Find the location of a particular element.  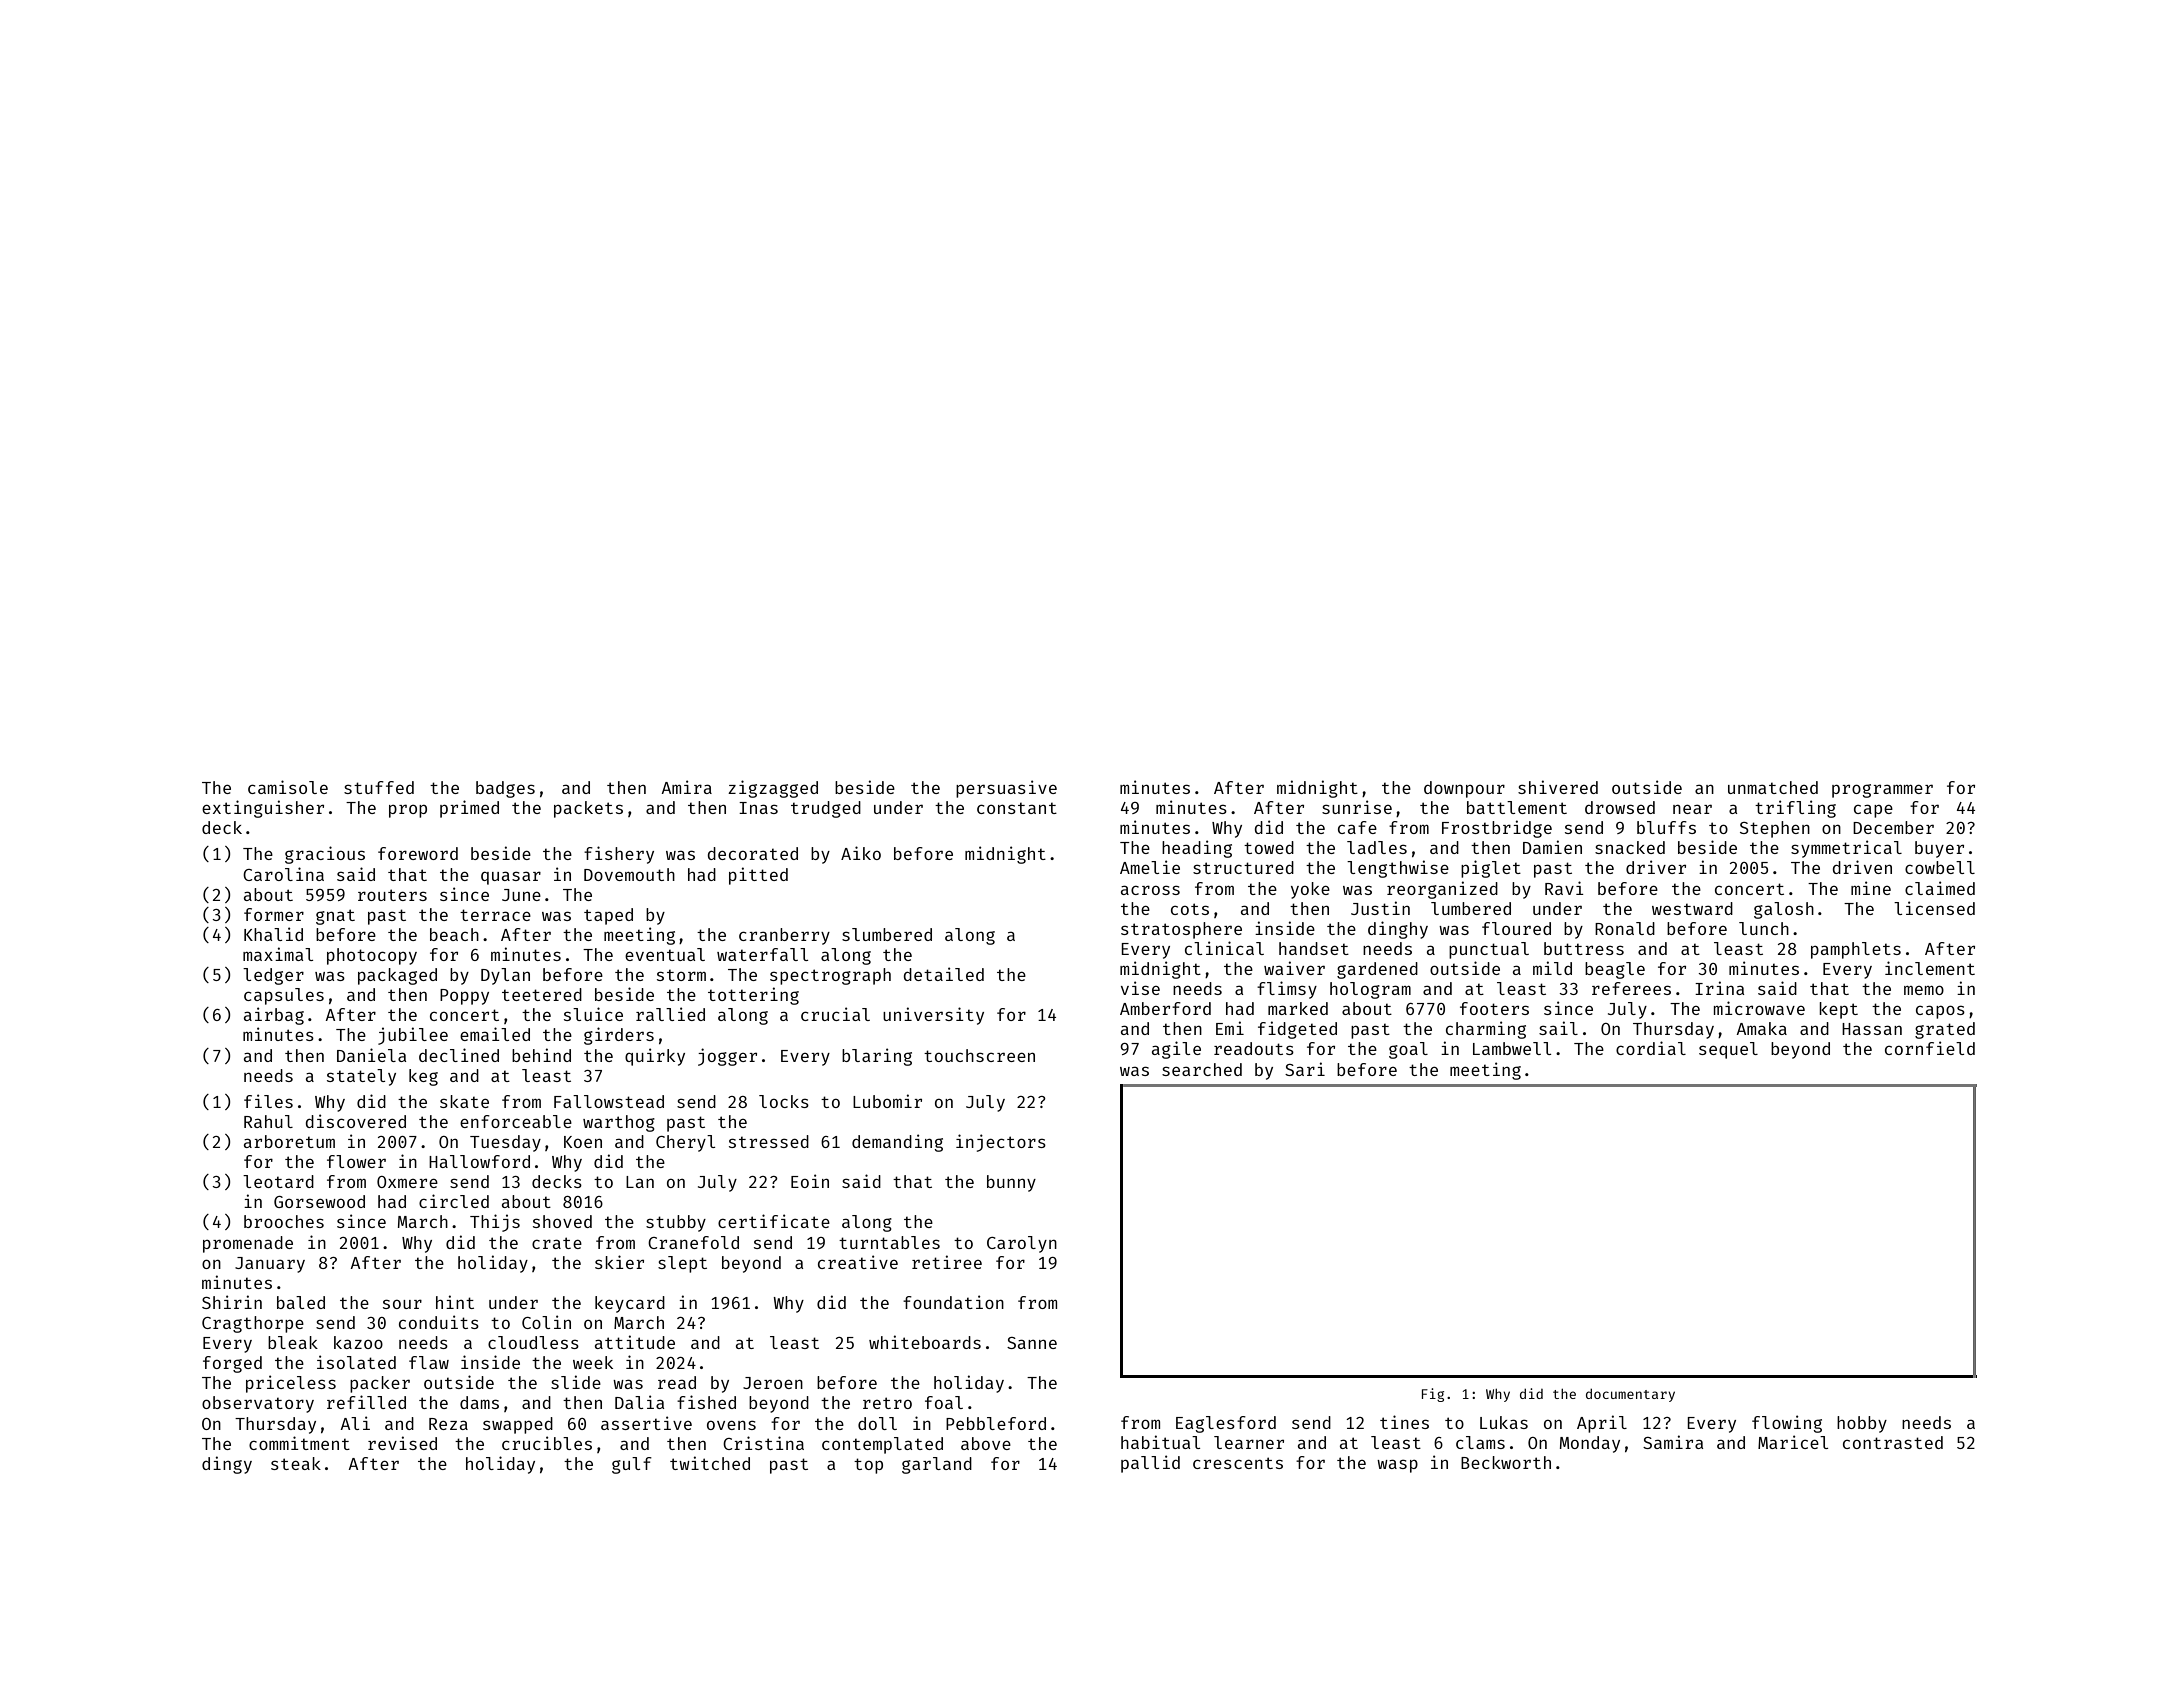

kazoo is located at coordinates (358, 1342).
